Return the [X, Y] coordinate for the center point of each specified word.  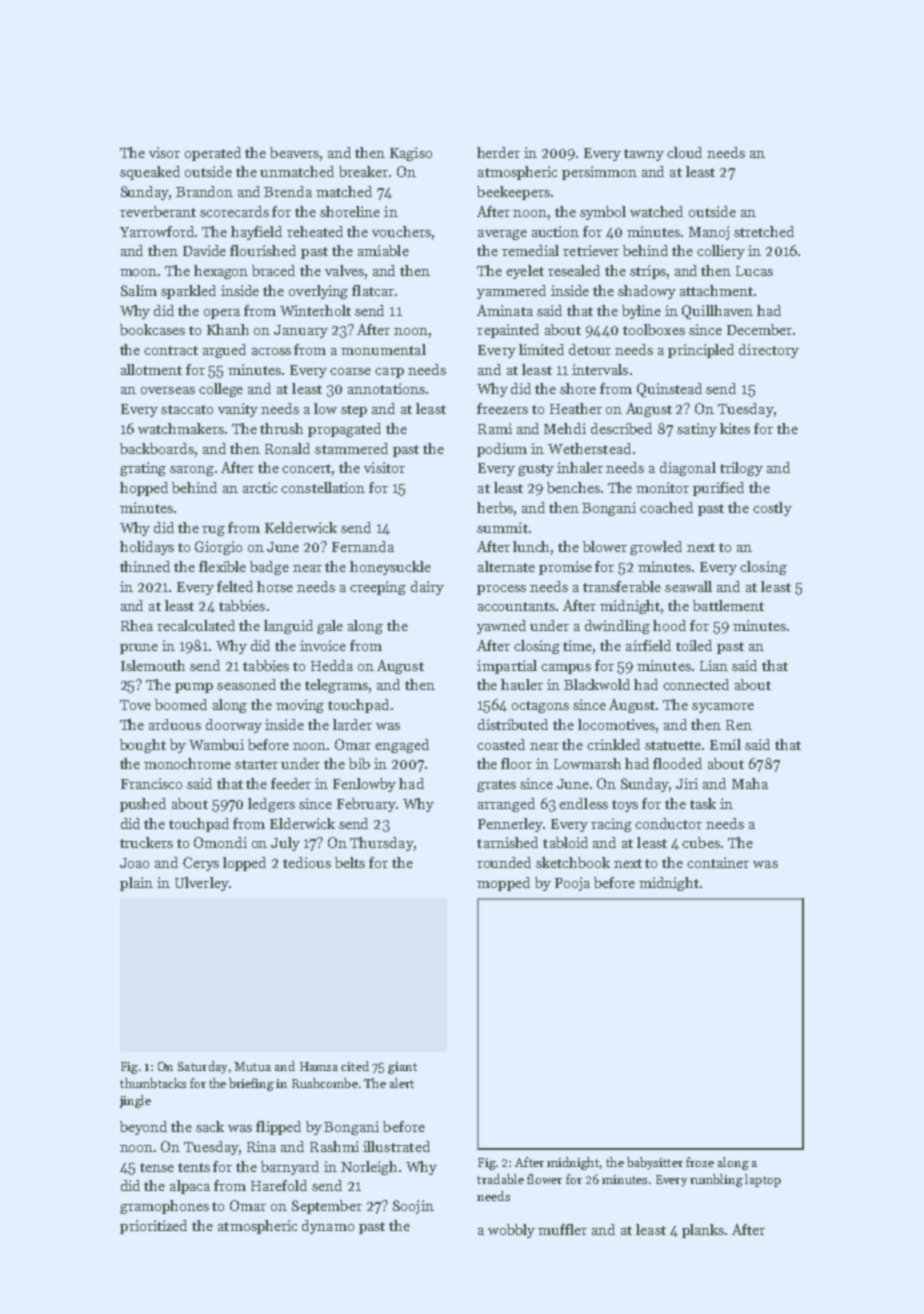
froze [700, 1162]
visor [164, 152]
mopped [503, 884]
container [718, 862]
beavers [294, 152]
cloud [684, 152]
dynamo [328, 1227]
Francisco [151, 783]
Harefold [279, 1185]
